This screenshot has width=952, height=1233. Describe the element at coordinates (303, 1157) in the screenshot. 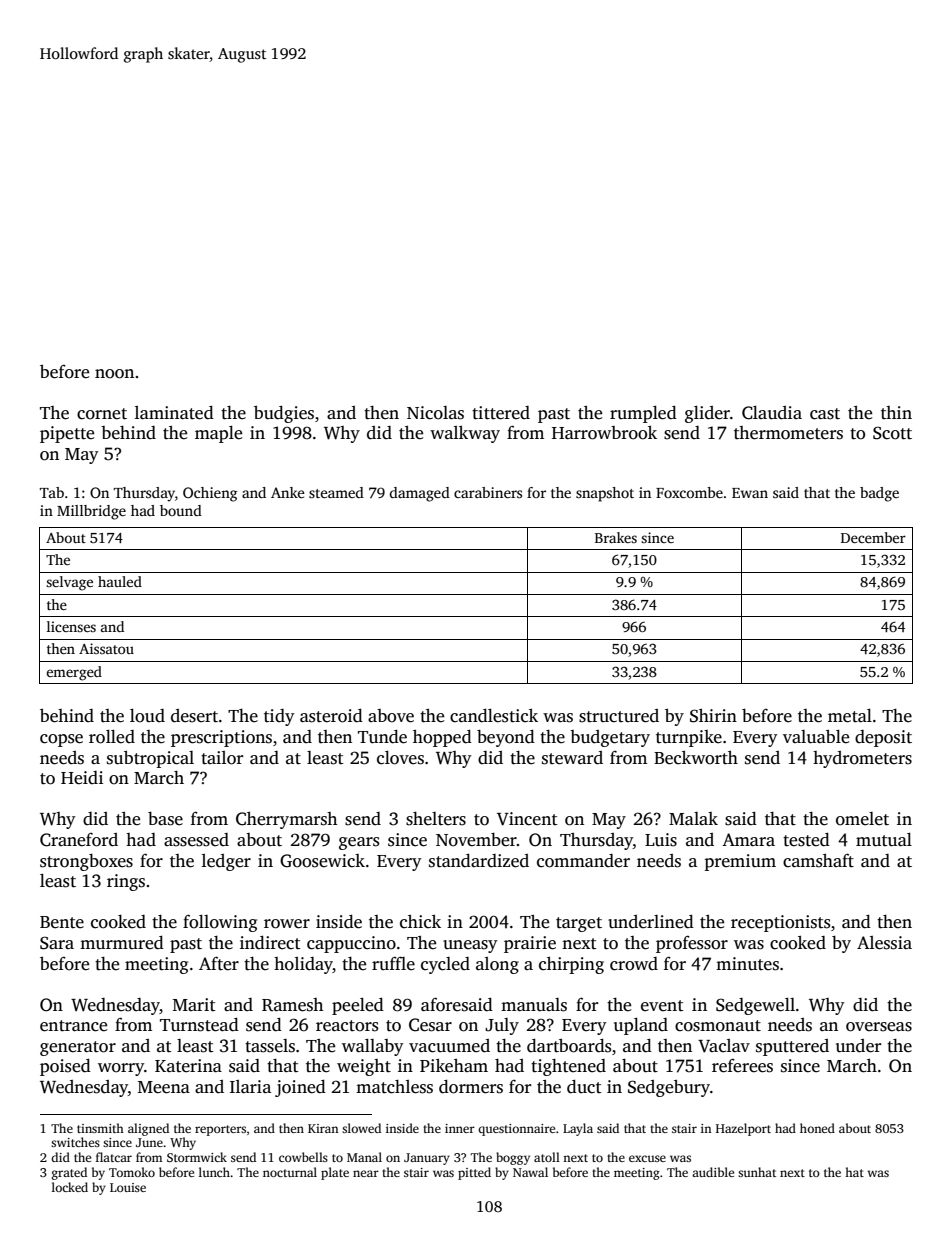

I see `cowbells` at that location.
